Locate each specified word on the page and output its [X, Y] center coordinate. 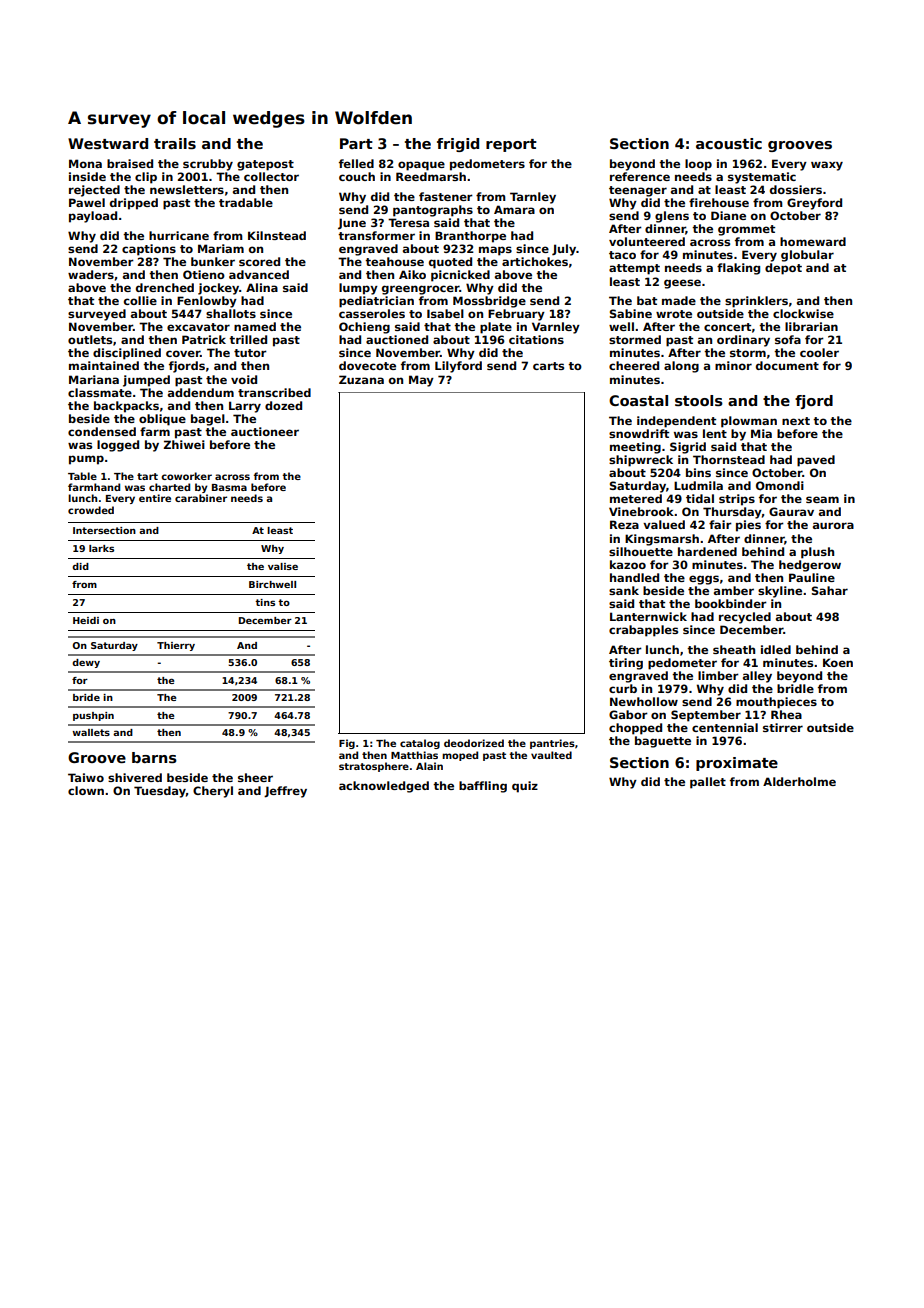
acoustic [729, 143]
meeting [635, 448]
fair [720, 524]
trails [175, 143]
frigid [458, 145]
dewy [86, 663]
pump [86, 460]
